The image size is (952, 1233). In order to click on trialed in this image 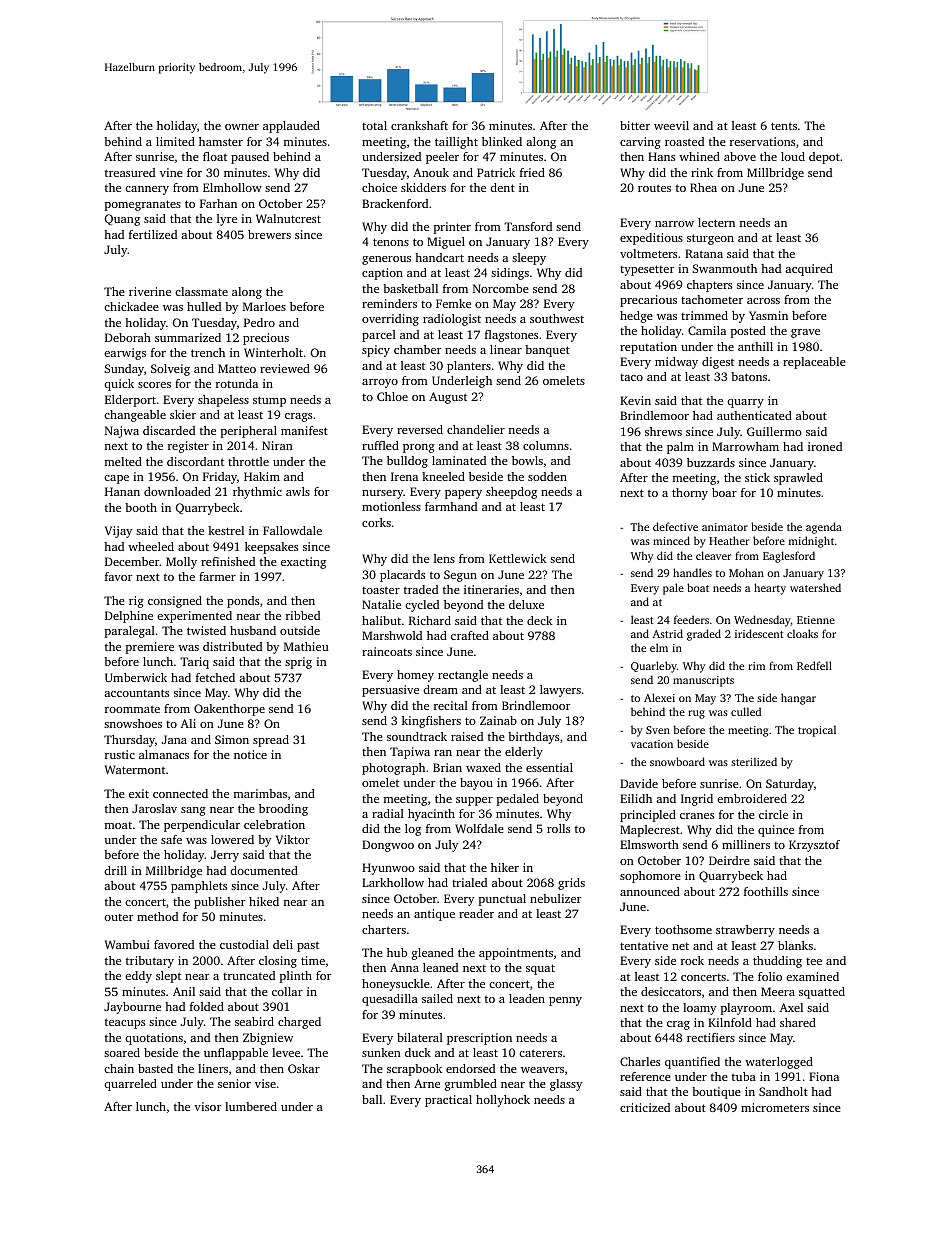, I will do `click(469, 882)`.
